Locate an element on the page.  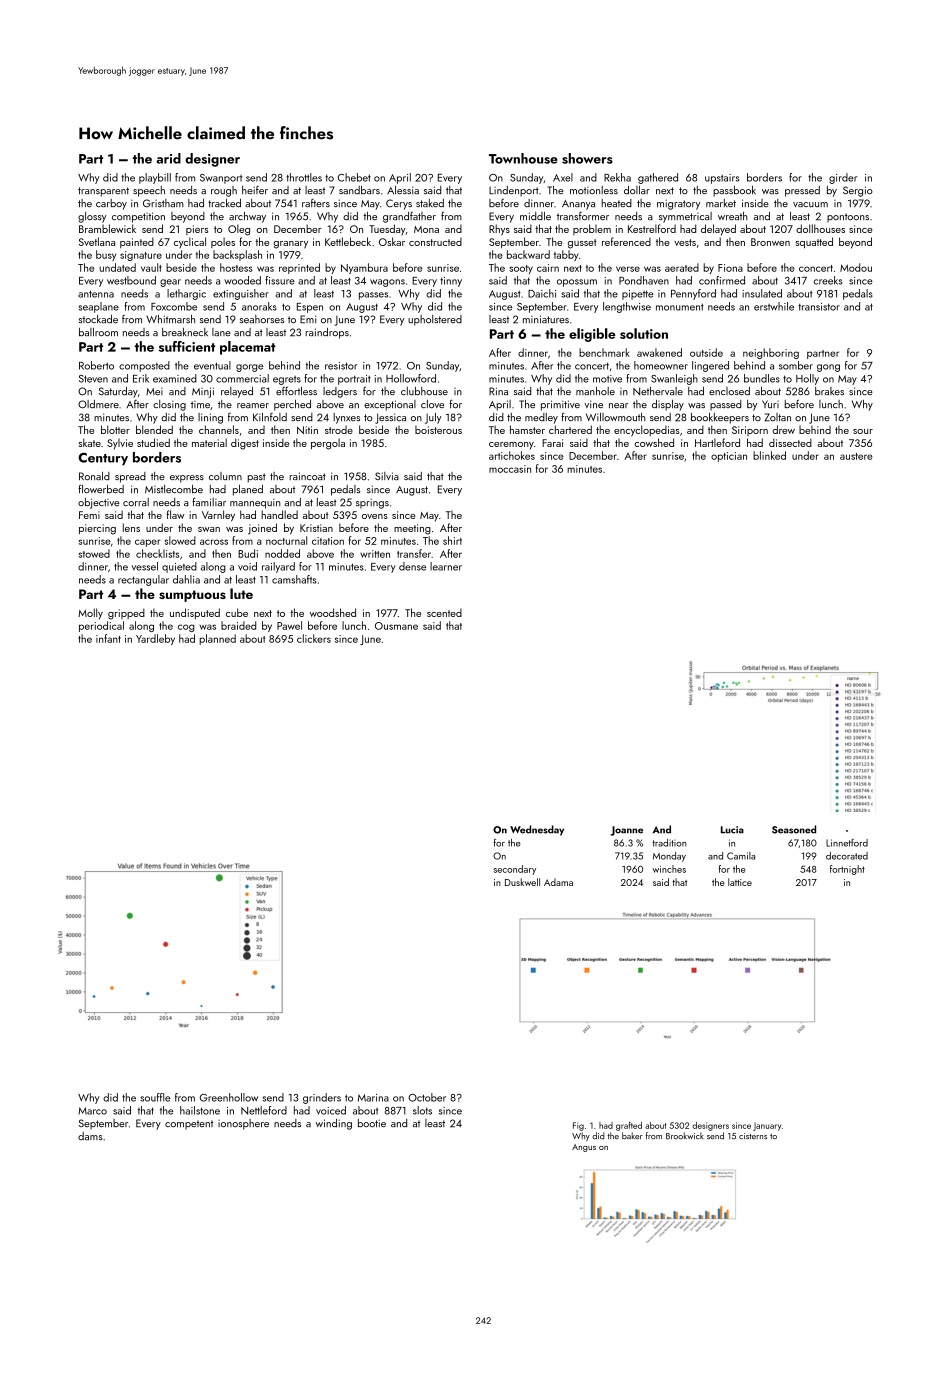
tinny is located at coordinates (451, 282).
